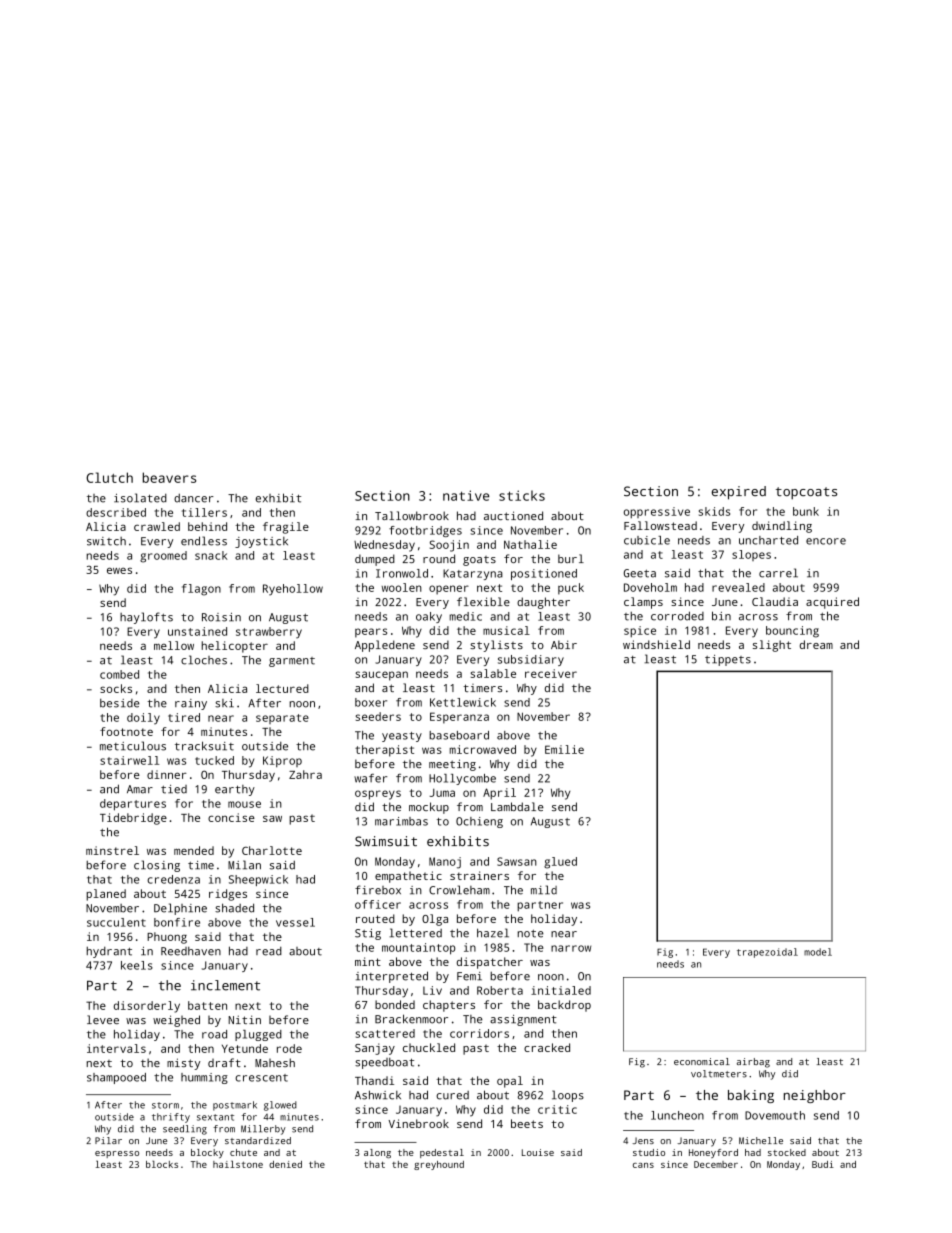 The height and width of the image is (1233, 952). What do you see at coordinates (522, 495) in the image?
I see `sticks` at bounding box center [522, 495].
